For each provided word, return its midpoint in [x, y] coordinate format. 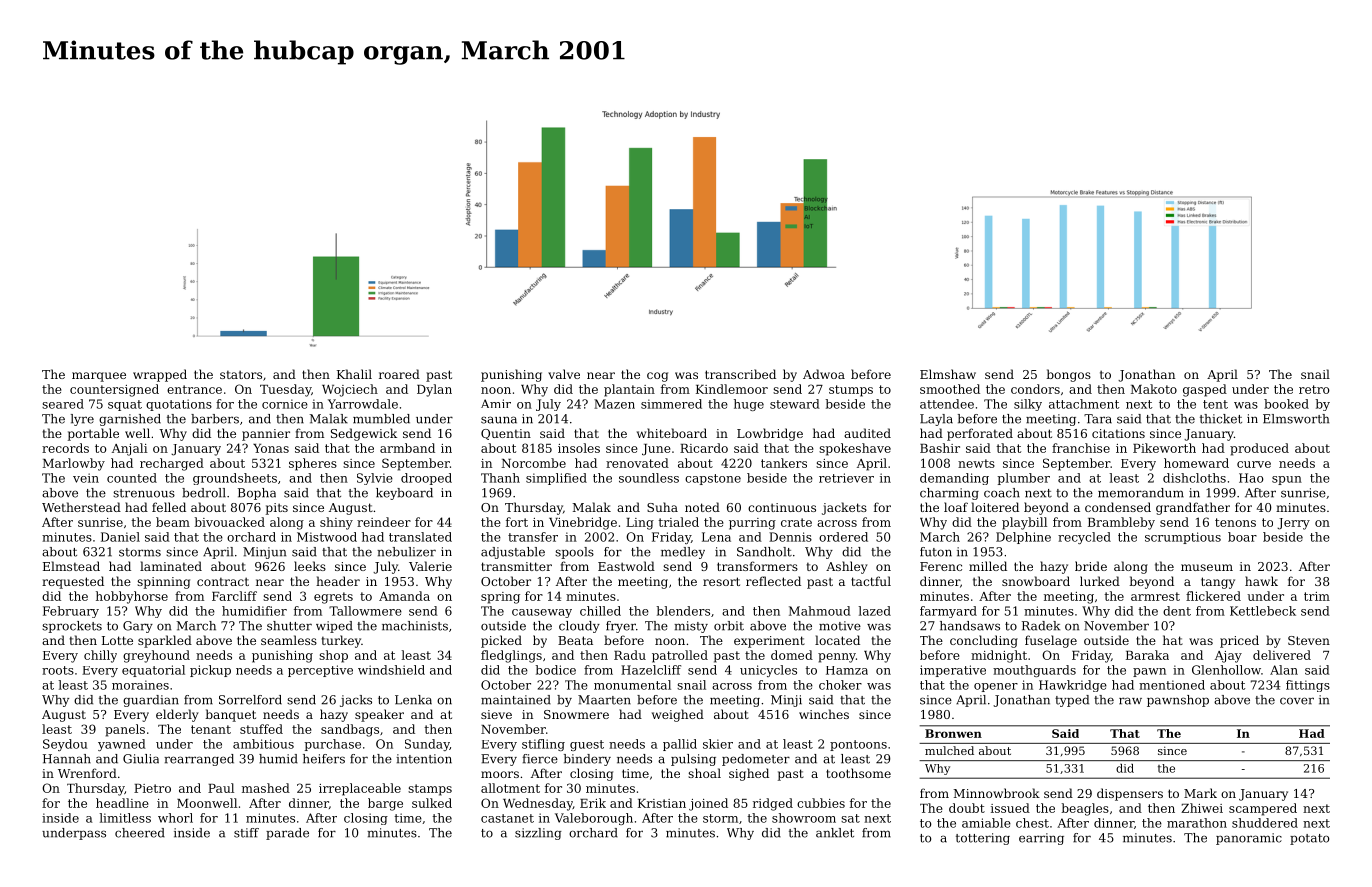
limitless [125, 818]
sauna [499, 420]
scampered [1263, 809]
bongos [1068, 375]
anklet [835, 833]
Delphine [1023, 538]
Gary [138, 627]
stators [241, 374]
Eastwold [626, 566]
